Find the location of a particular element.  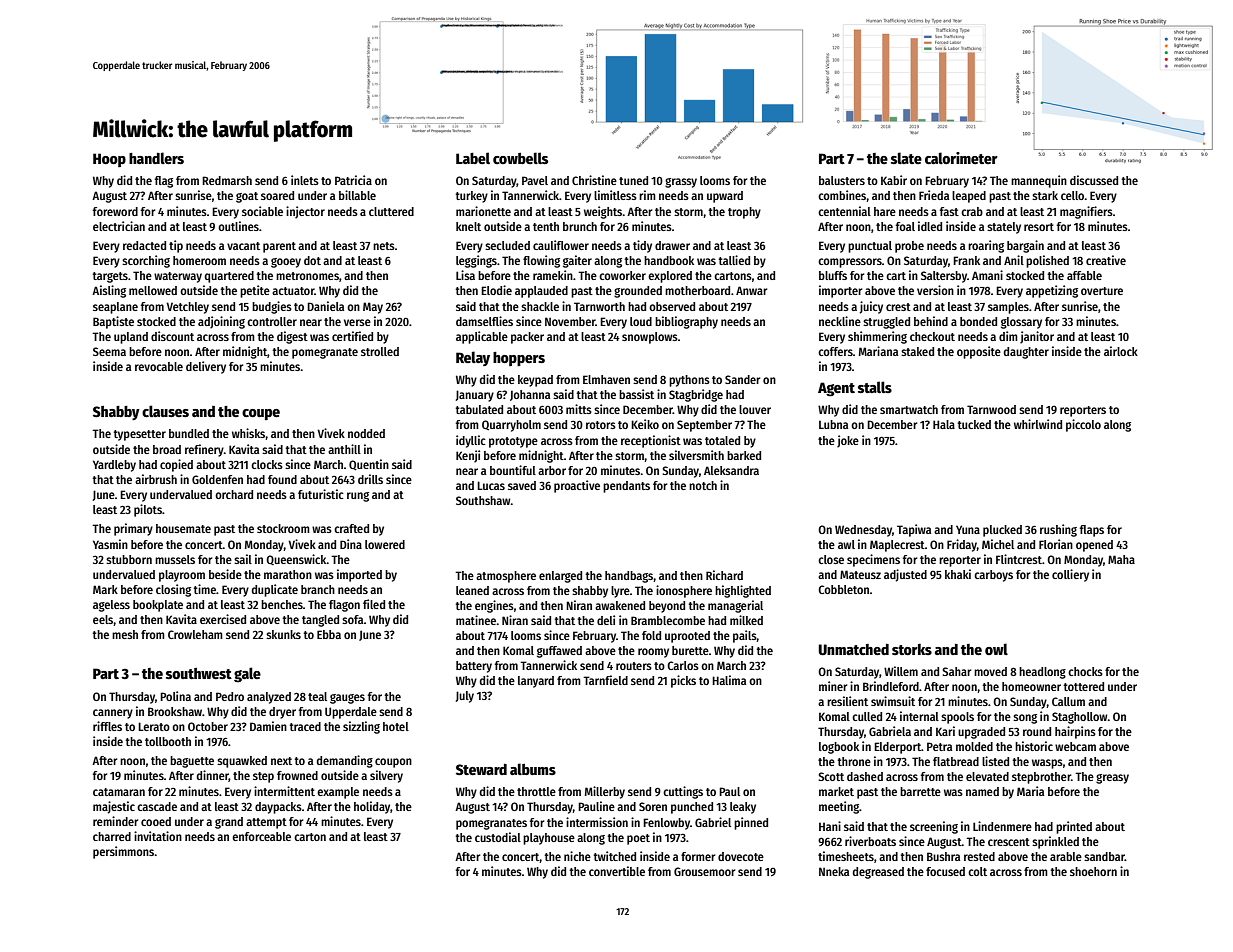

whisks is located at coordinates (249, 434).
